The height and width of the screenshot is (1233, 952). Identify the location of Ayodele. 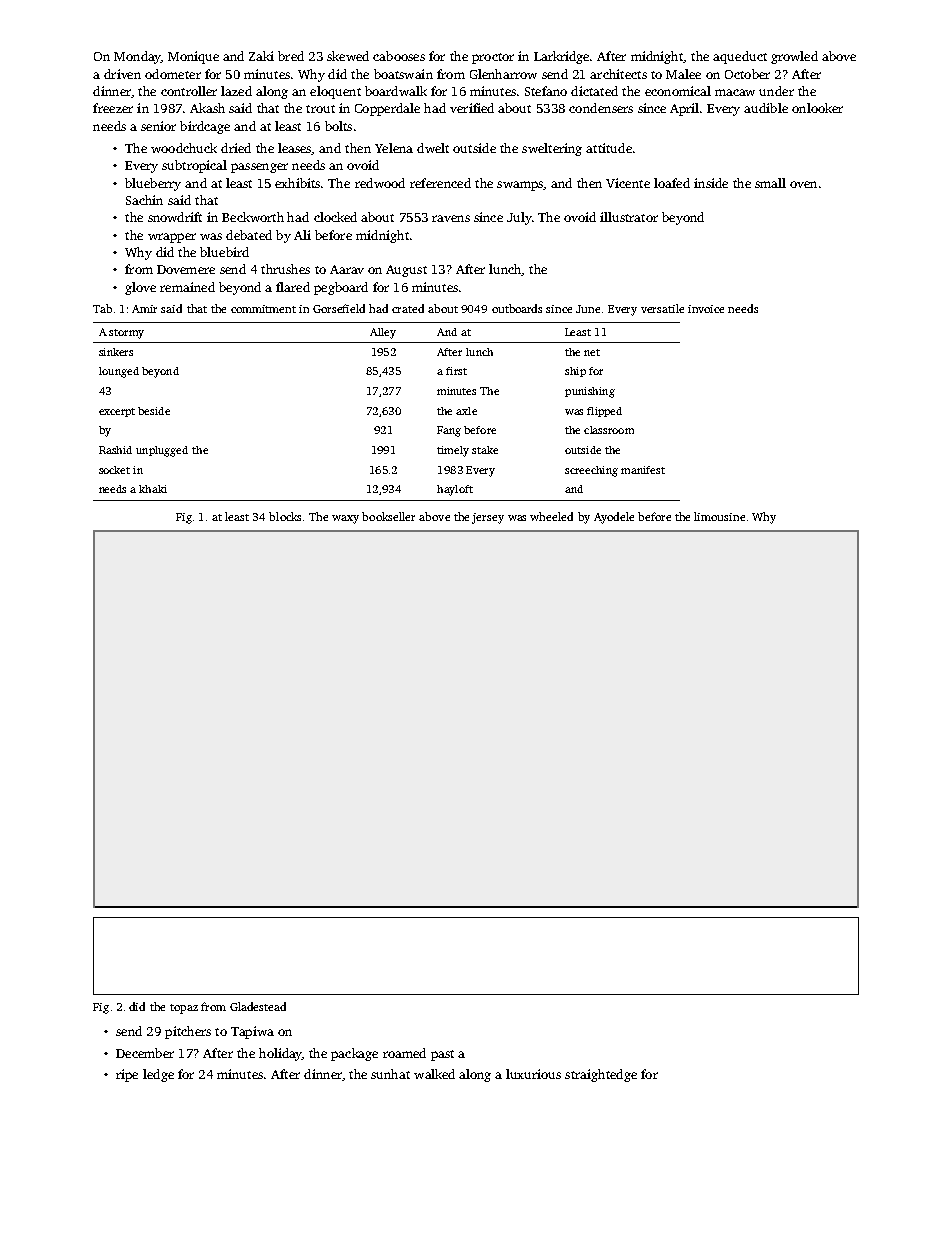
(614, 518).
